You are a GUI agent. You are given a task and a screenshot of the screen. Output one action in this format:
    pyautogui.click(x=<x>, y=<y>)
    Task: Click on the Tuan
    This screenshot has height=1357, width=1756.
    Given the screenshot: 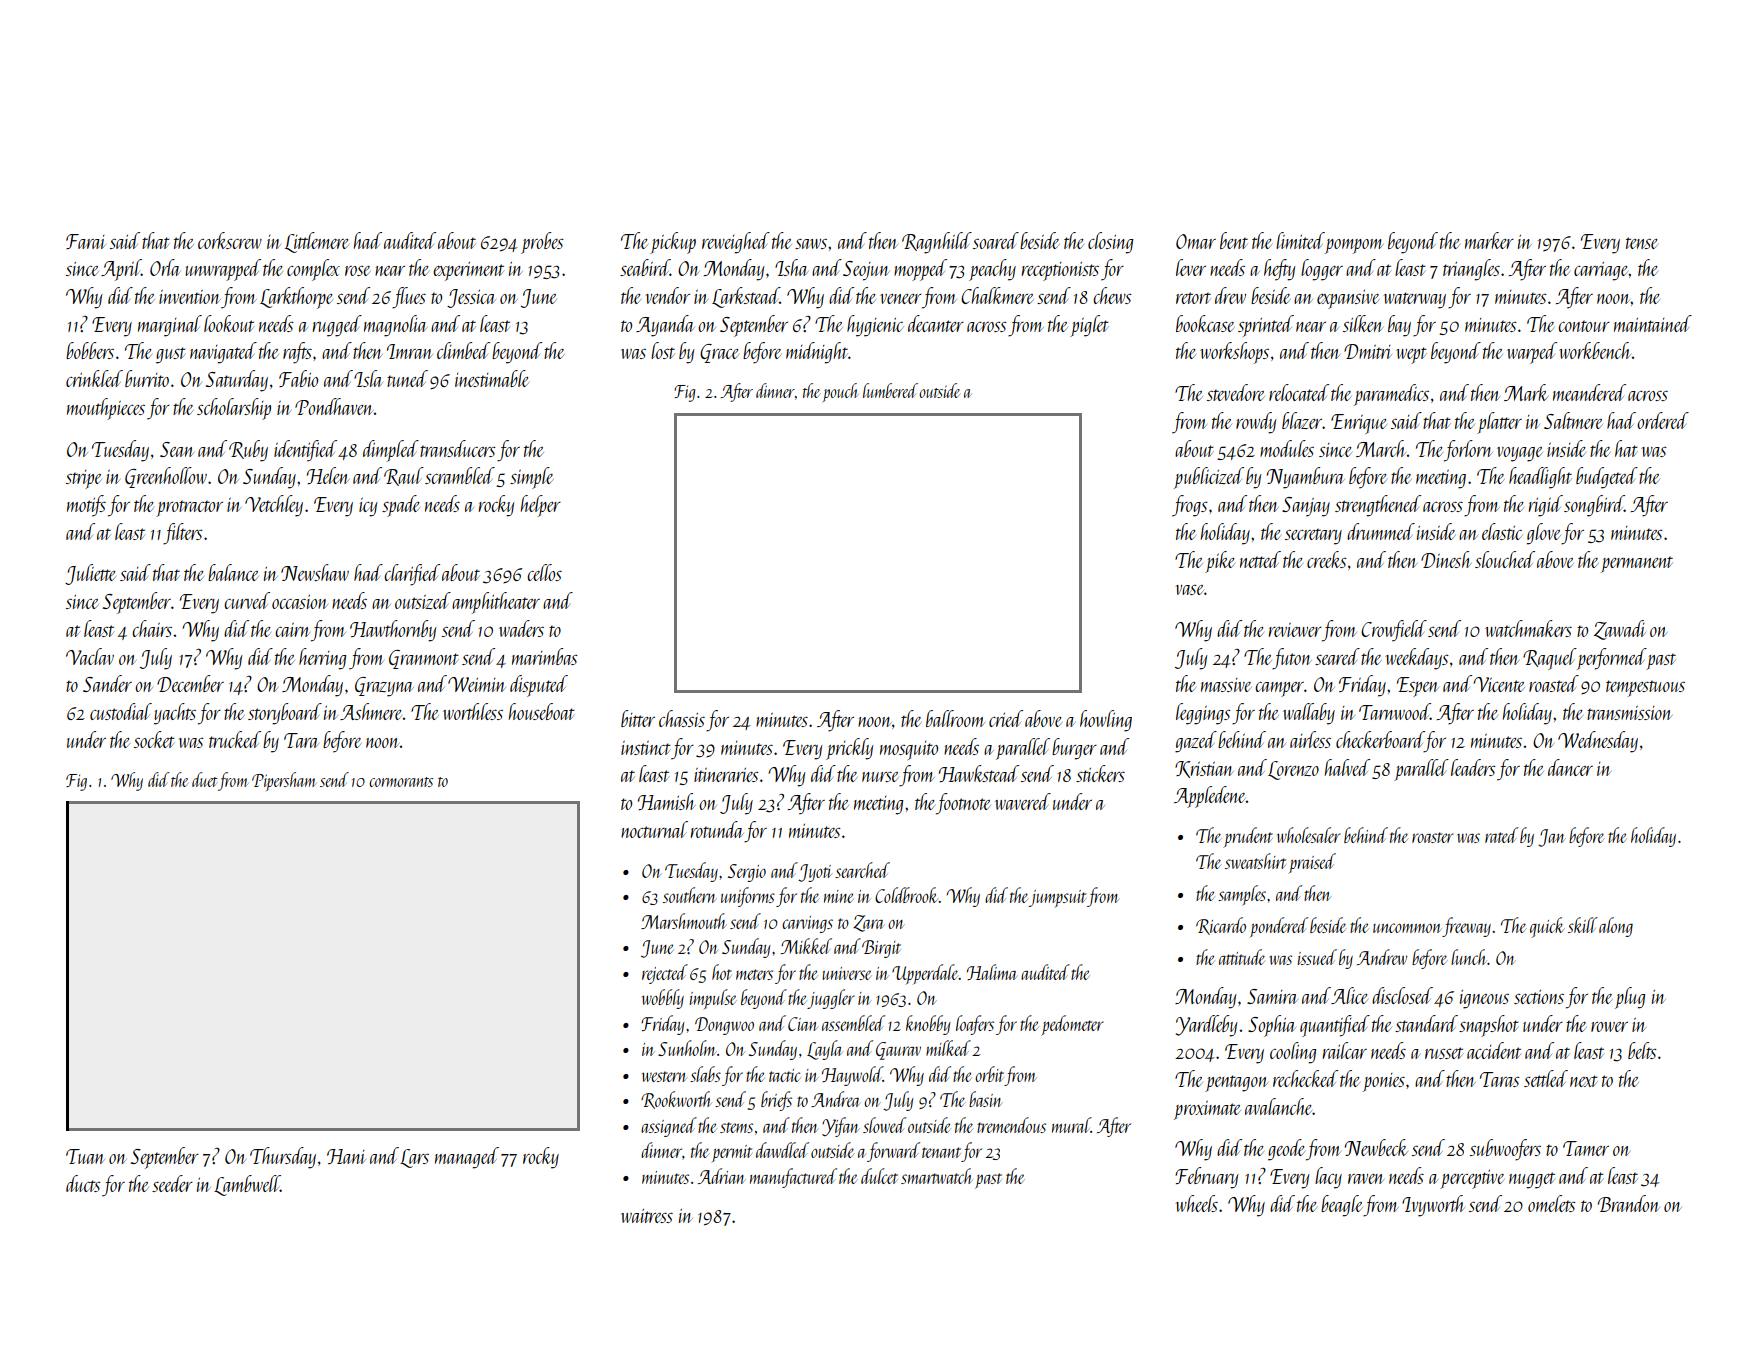 What is the action you would take?
    pyautogui.click(x=85, y=1156)
